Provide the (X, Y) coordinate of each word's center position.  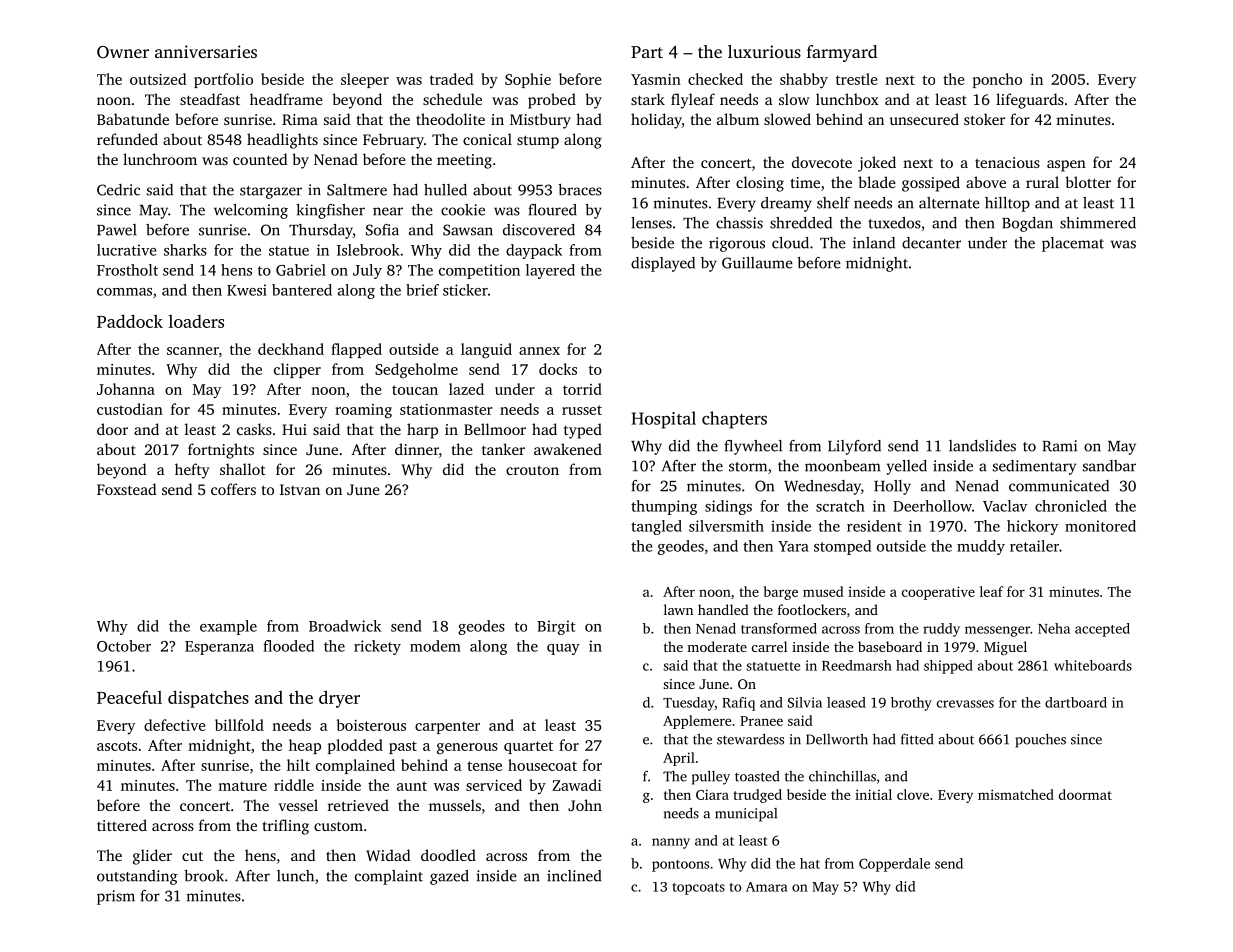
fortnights (221, 451)
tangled (656, 527)
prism (116, 897)
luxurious (764, 51)
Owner (123, 52)
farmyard (842, 53)
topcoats (699, 889)
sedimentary (1034, 467)
